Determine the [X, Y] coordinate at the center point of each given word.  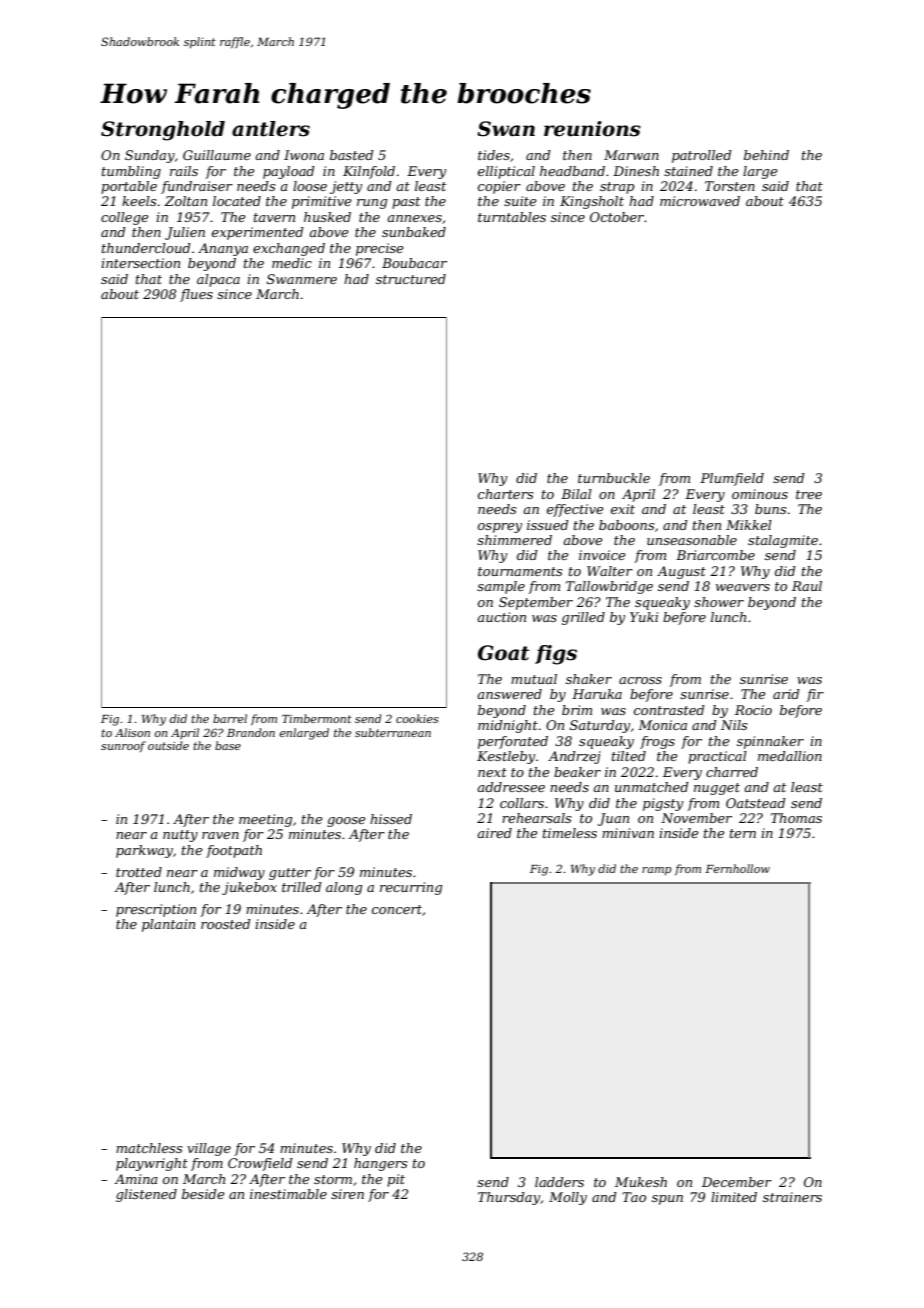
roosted [226, 924]
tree [809, 494]
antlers [271, 129]
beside [203, 1194]
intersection [140, 263]
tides [494, 155]
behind [766, 155]
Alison [132, 732]
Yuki [644, 617]
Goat [503, 653]
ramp [657, 871]
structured [411, 279]
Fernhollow [737, 868]
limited [734, 1197]
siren [347, 1194]
